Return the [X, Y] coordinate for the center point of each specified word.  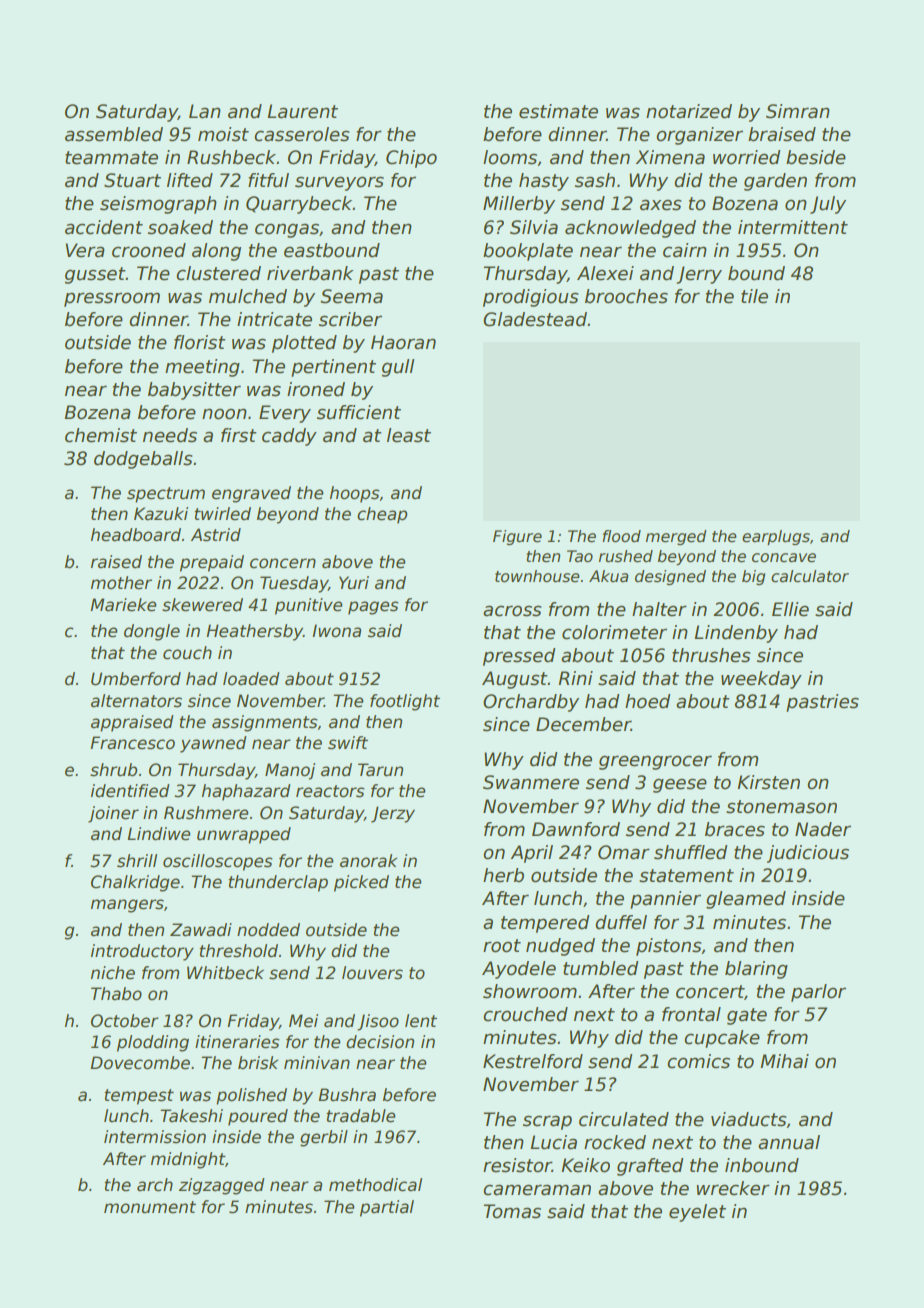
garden [775, 182]
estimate [558, 111]
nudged [560, 947]
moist [223, 134]
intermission [155, 1137]
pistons [669, 947]
